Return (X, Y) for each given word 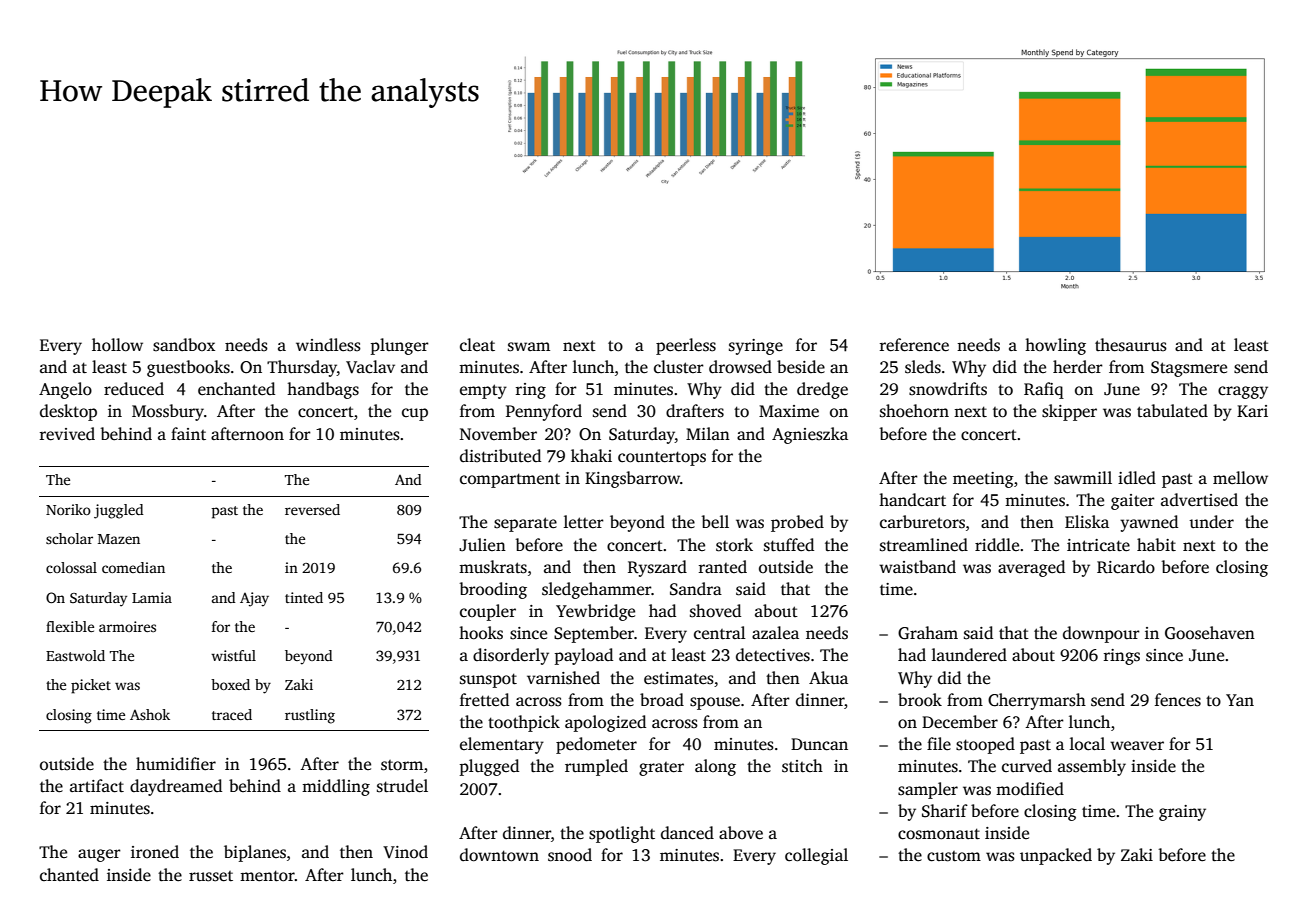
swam (529, 347)
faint (188, 433)
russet (211, 876)
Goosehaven (1210, 633)
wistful (233, 655)
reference (914, 345)
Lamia (152, 597)
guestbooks (188, 368)
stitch (802, 766)
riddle (997, 544)
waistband (917, 567)
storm (402, 765)
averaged (1031, 568)
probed (797, 523)
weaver (1137, 746)
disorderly (511, 656)
